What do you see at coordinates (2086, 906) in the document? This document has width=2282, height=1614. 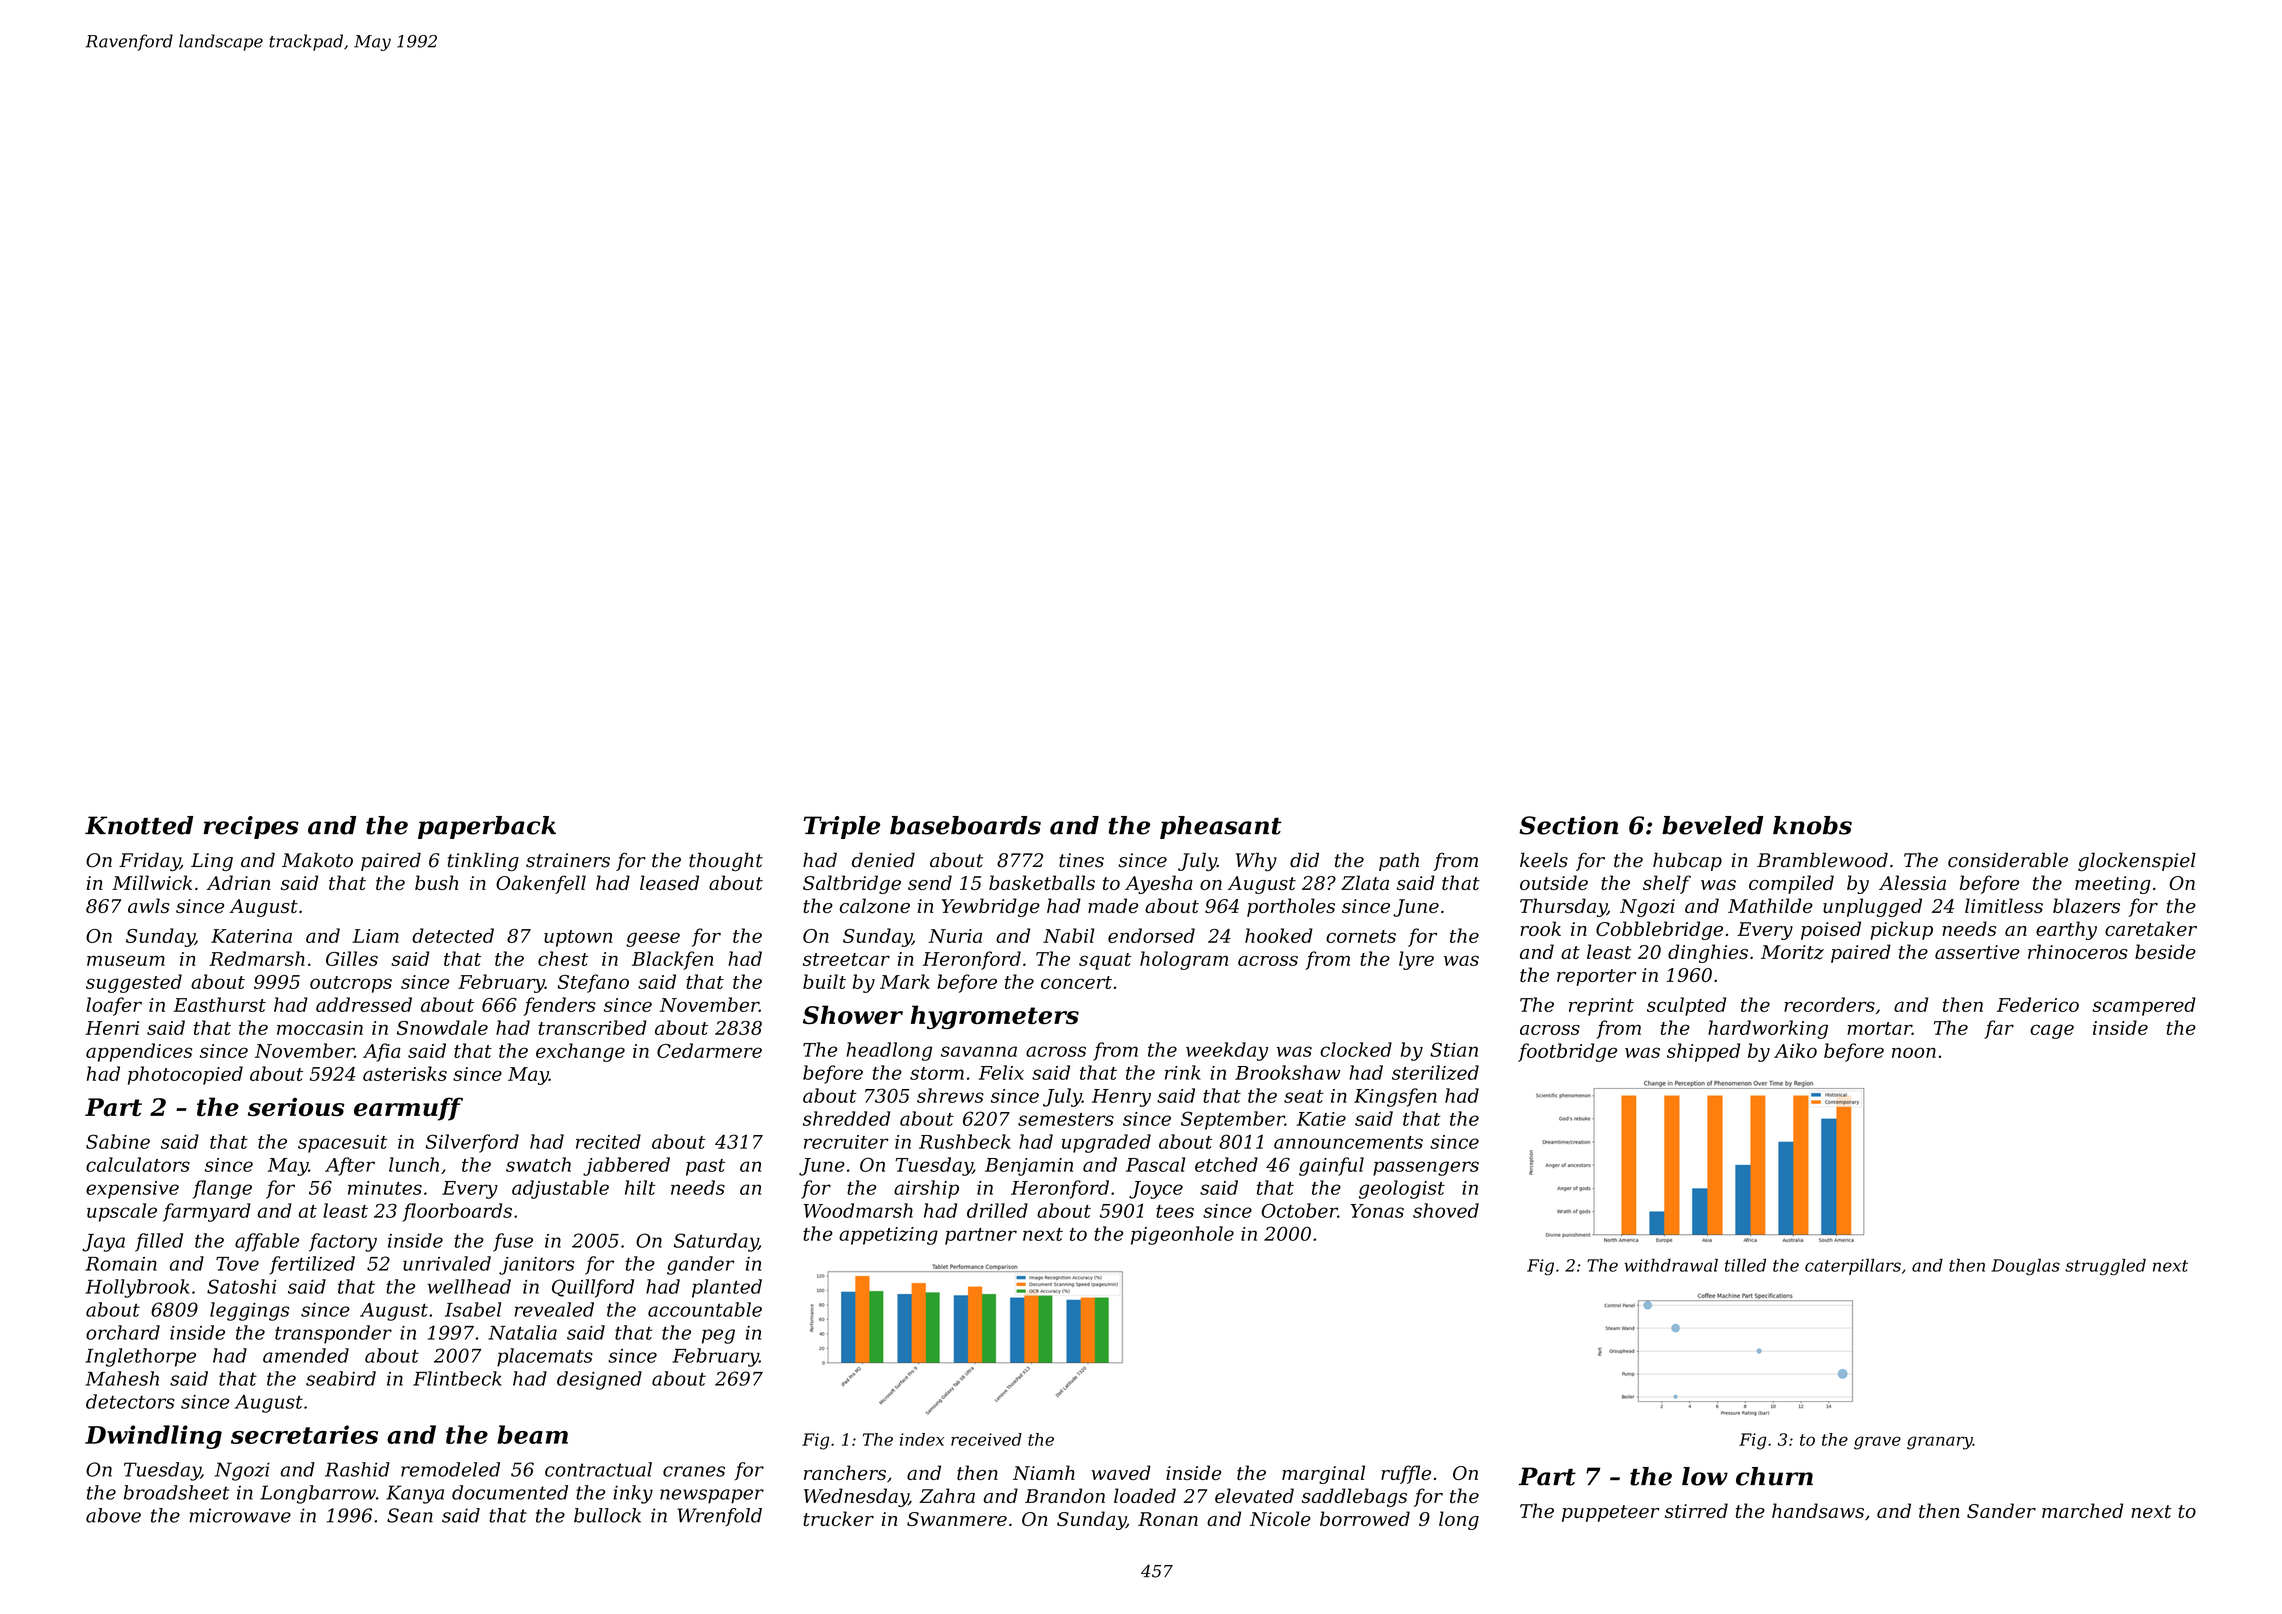 I see `blazers` at bounding box center [2086, 906].
